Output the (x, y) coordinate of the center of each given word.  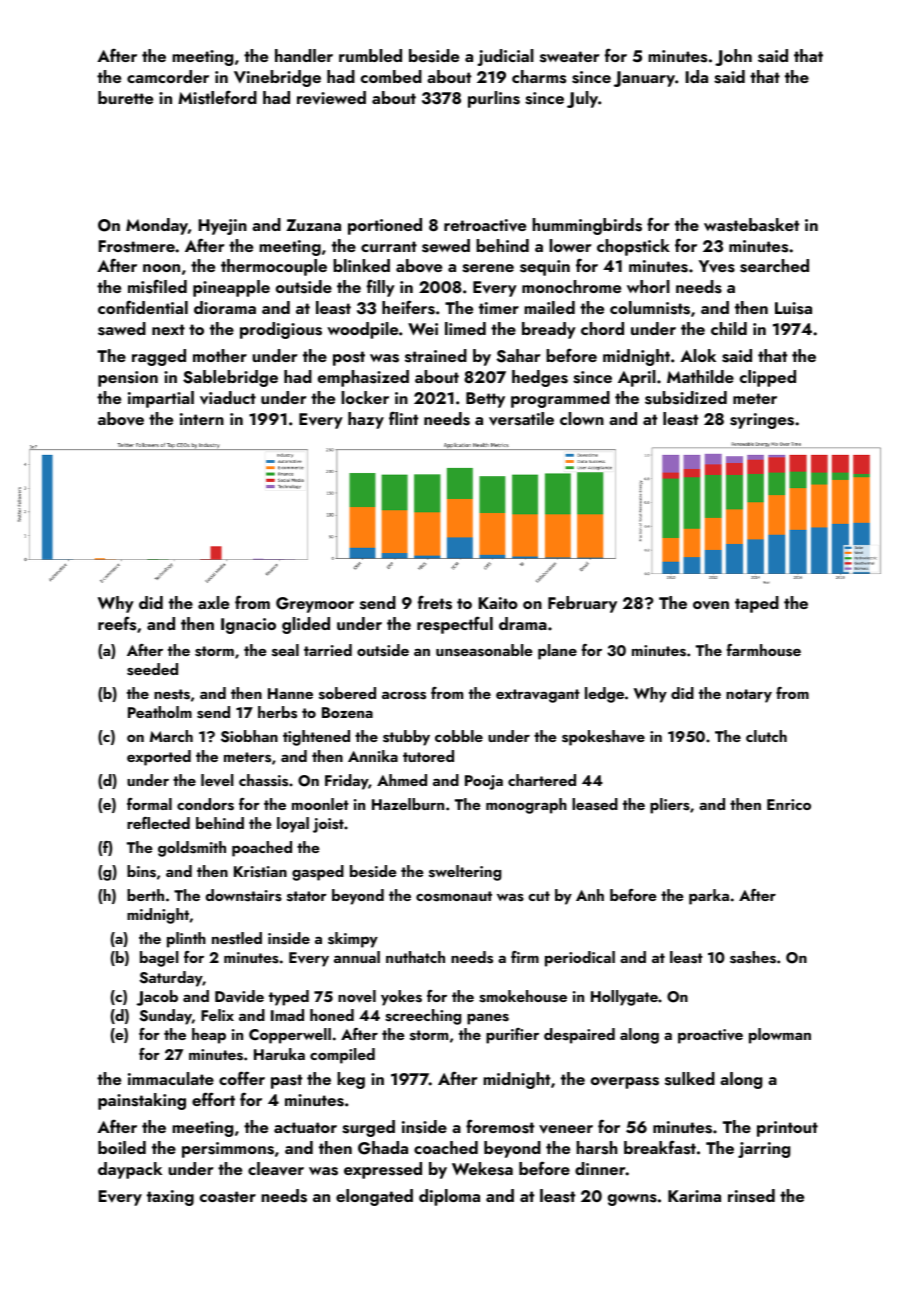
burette (125, 97)
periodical (580, 959)
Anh (590, 895)
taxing (170, 1198)
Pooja (484, 782)
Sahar (518, 356)
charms (539, 77)
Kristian (260, 872)
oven (711, 605)
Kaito (498, 603)
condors (205, 804)
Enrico (789, 804)
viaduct (228, 398)
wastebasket (751, 225)
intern (202, 419)
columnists (650, 308)
